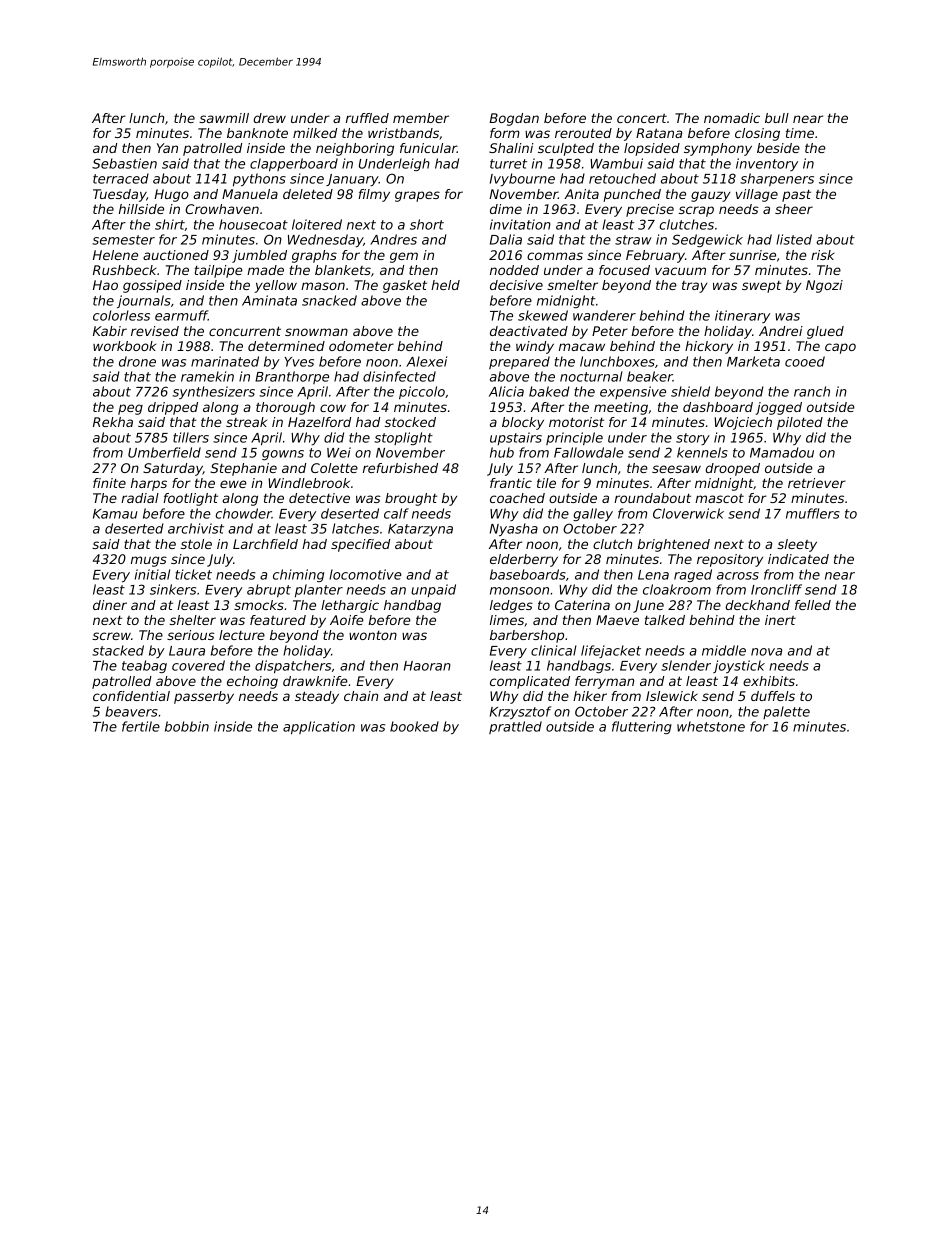 This page has height=1233, width=952. I want to click on ruffled, so click(367, 118).
